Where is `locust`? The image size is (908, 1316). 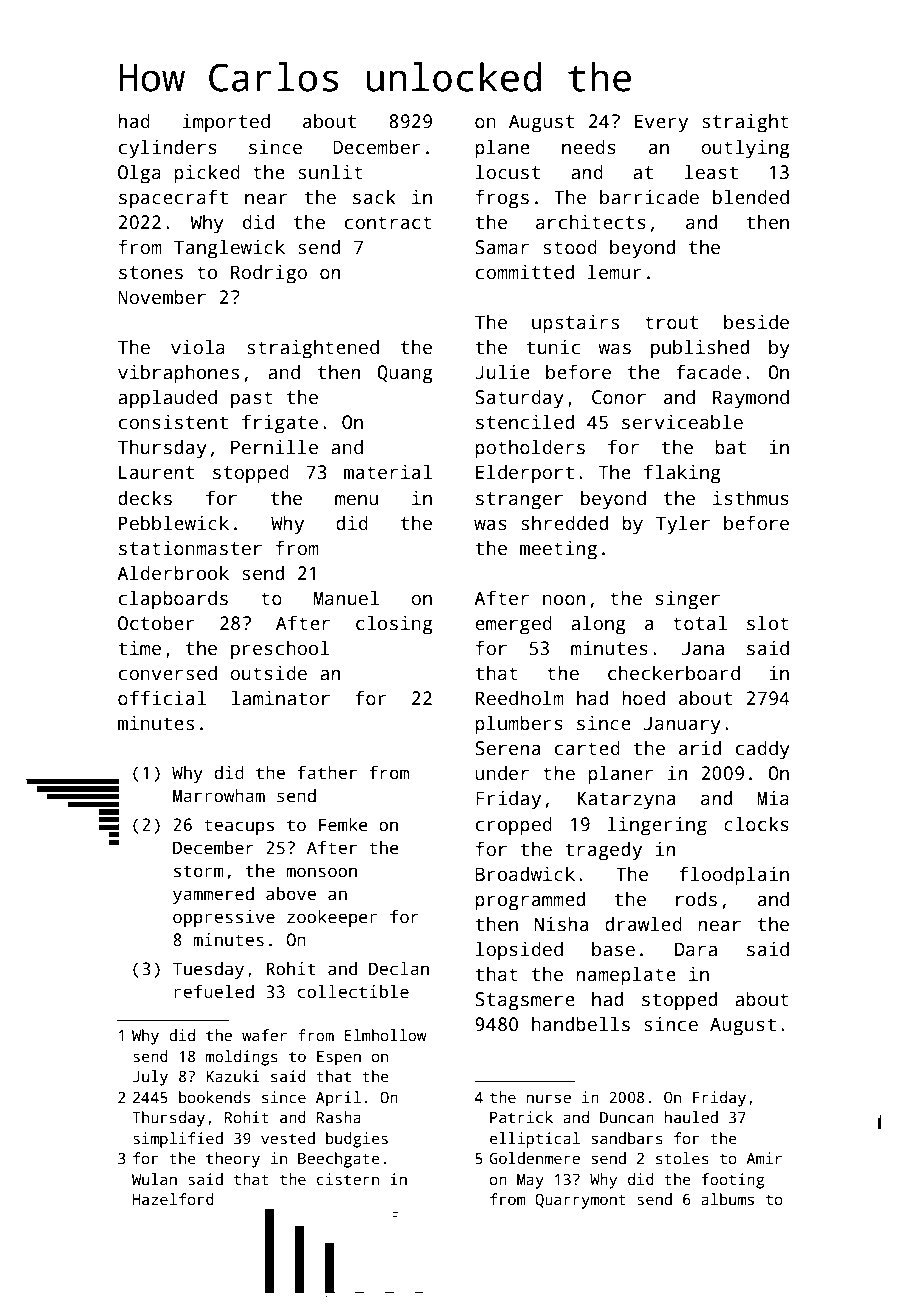 locust is located at coordinates (508, 172).
